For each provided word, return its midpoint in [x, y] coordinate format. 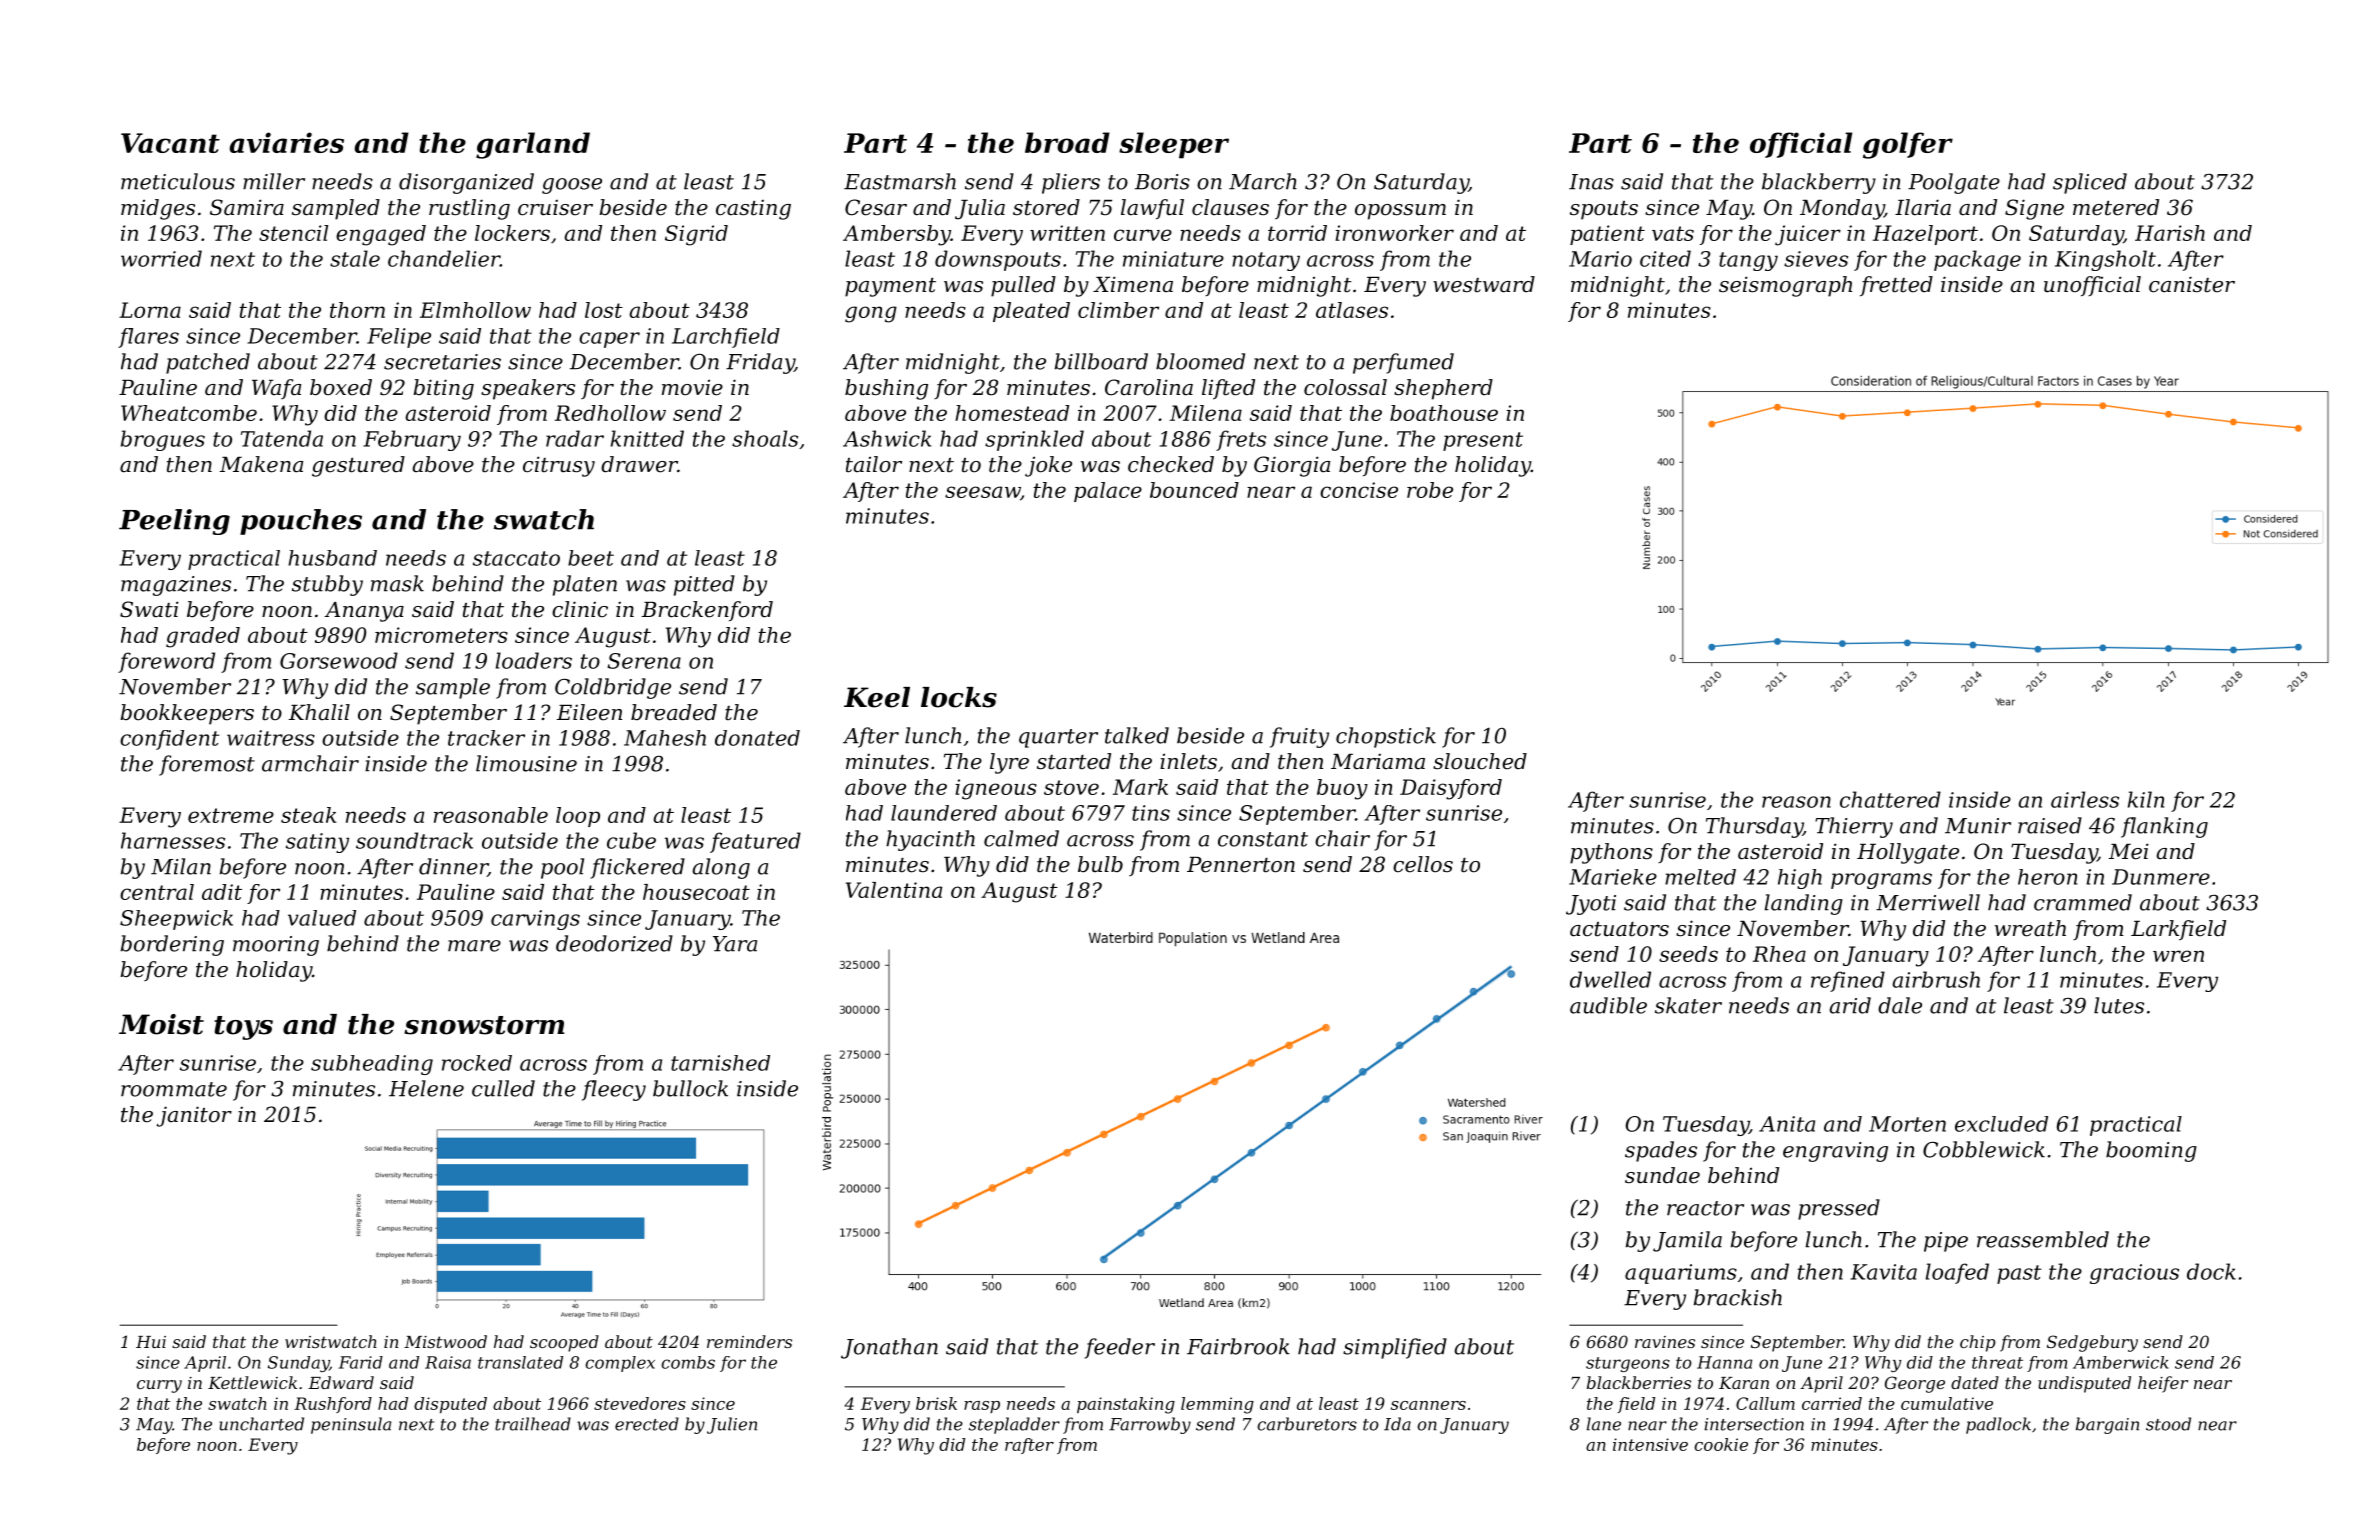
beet [591, 558]
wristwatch [331, 1341]
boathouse [1444, 413]
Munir [1978, 826]
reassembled [2043, 1239]
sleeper [1174, 145]
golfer [1908, 145]
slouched [1480, 761]
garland [533, 145]
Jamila [1687, 1241]
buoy [1342, 789]
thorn [357, 310]
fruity [1299, 737]
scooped [564, 1343]
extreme [231, 815]
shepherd [1443, 389]
